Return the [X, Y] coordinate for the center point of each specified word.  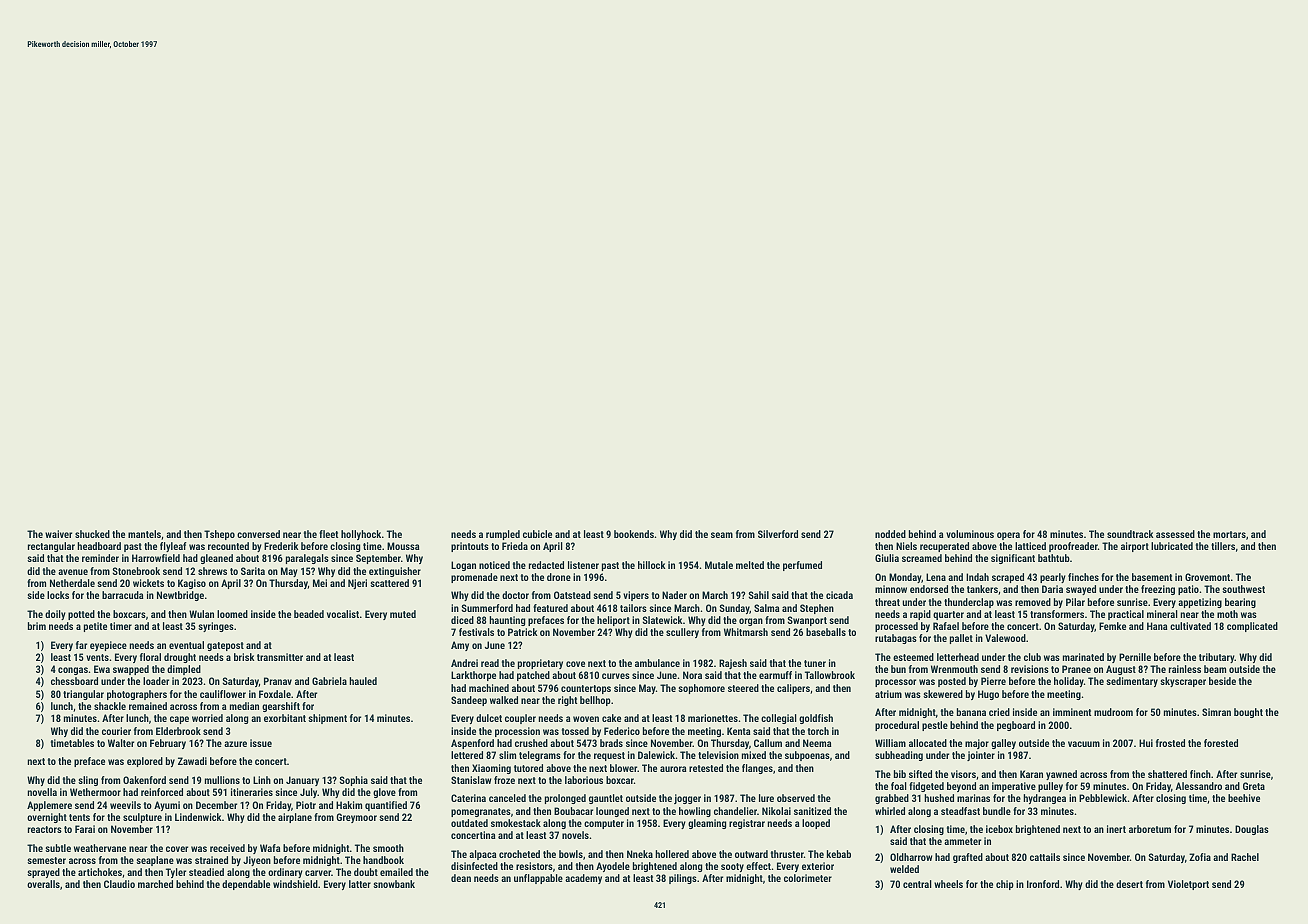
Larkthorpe [473, 676]
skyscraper [1183, 682]
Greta [1254, 786]
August [1121, 670]
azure [235, 744]
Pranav [278, 681]
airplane [295, 818]
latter [360, 884]
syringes [216, 627]
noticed [494, 565]
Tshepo [219, 535]
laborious [584, 780]
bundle [997, 811]
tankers [982, 589]
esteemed [913, 657]
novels [575, 835]
